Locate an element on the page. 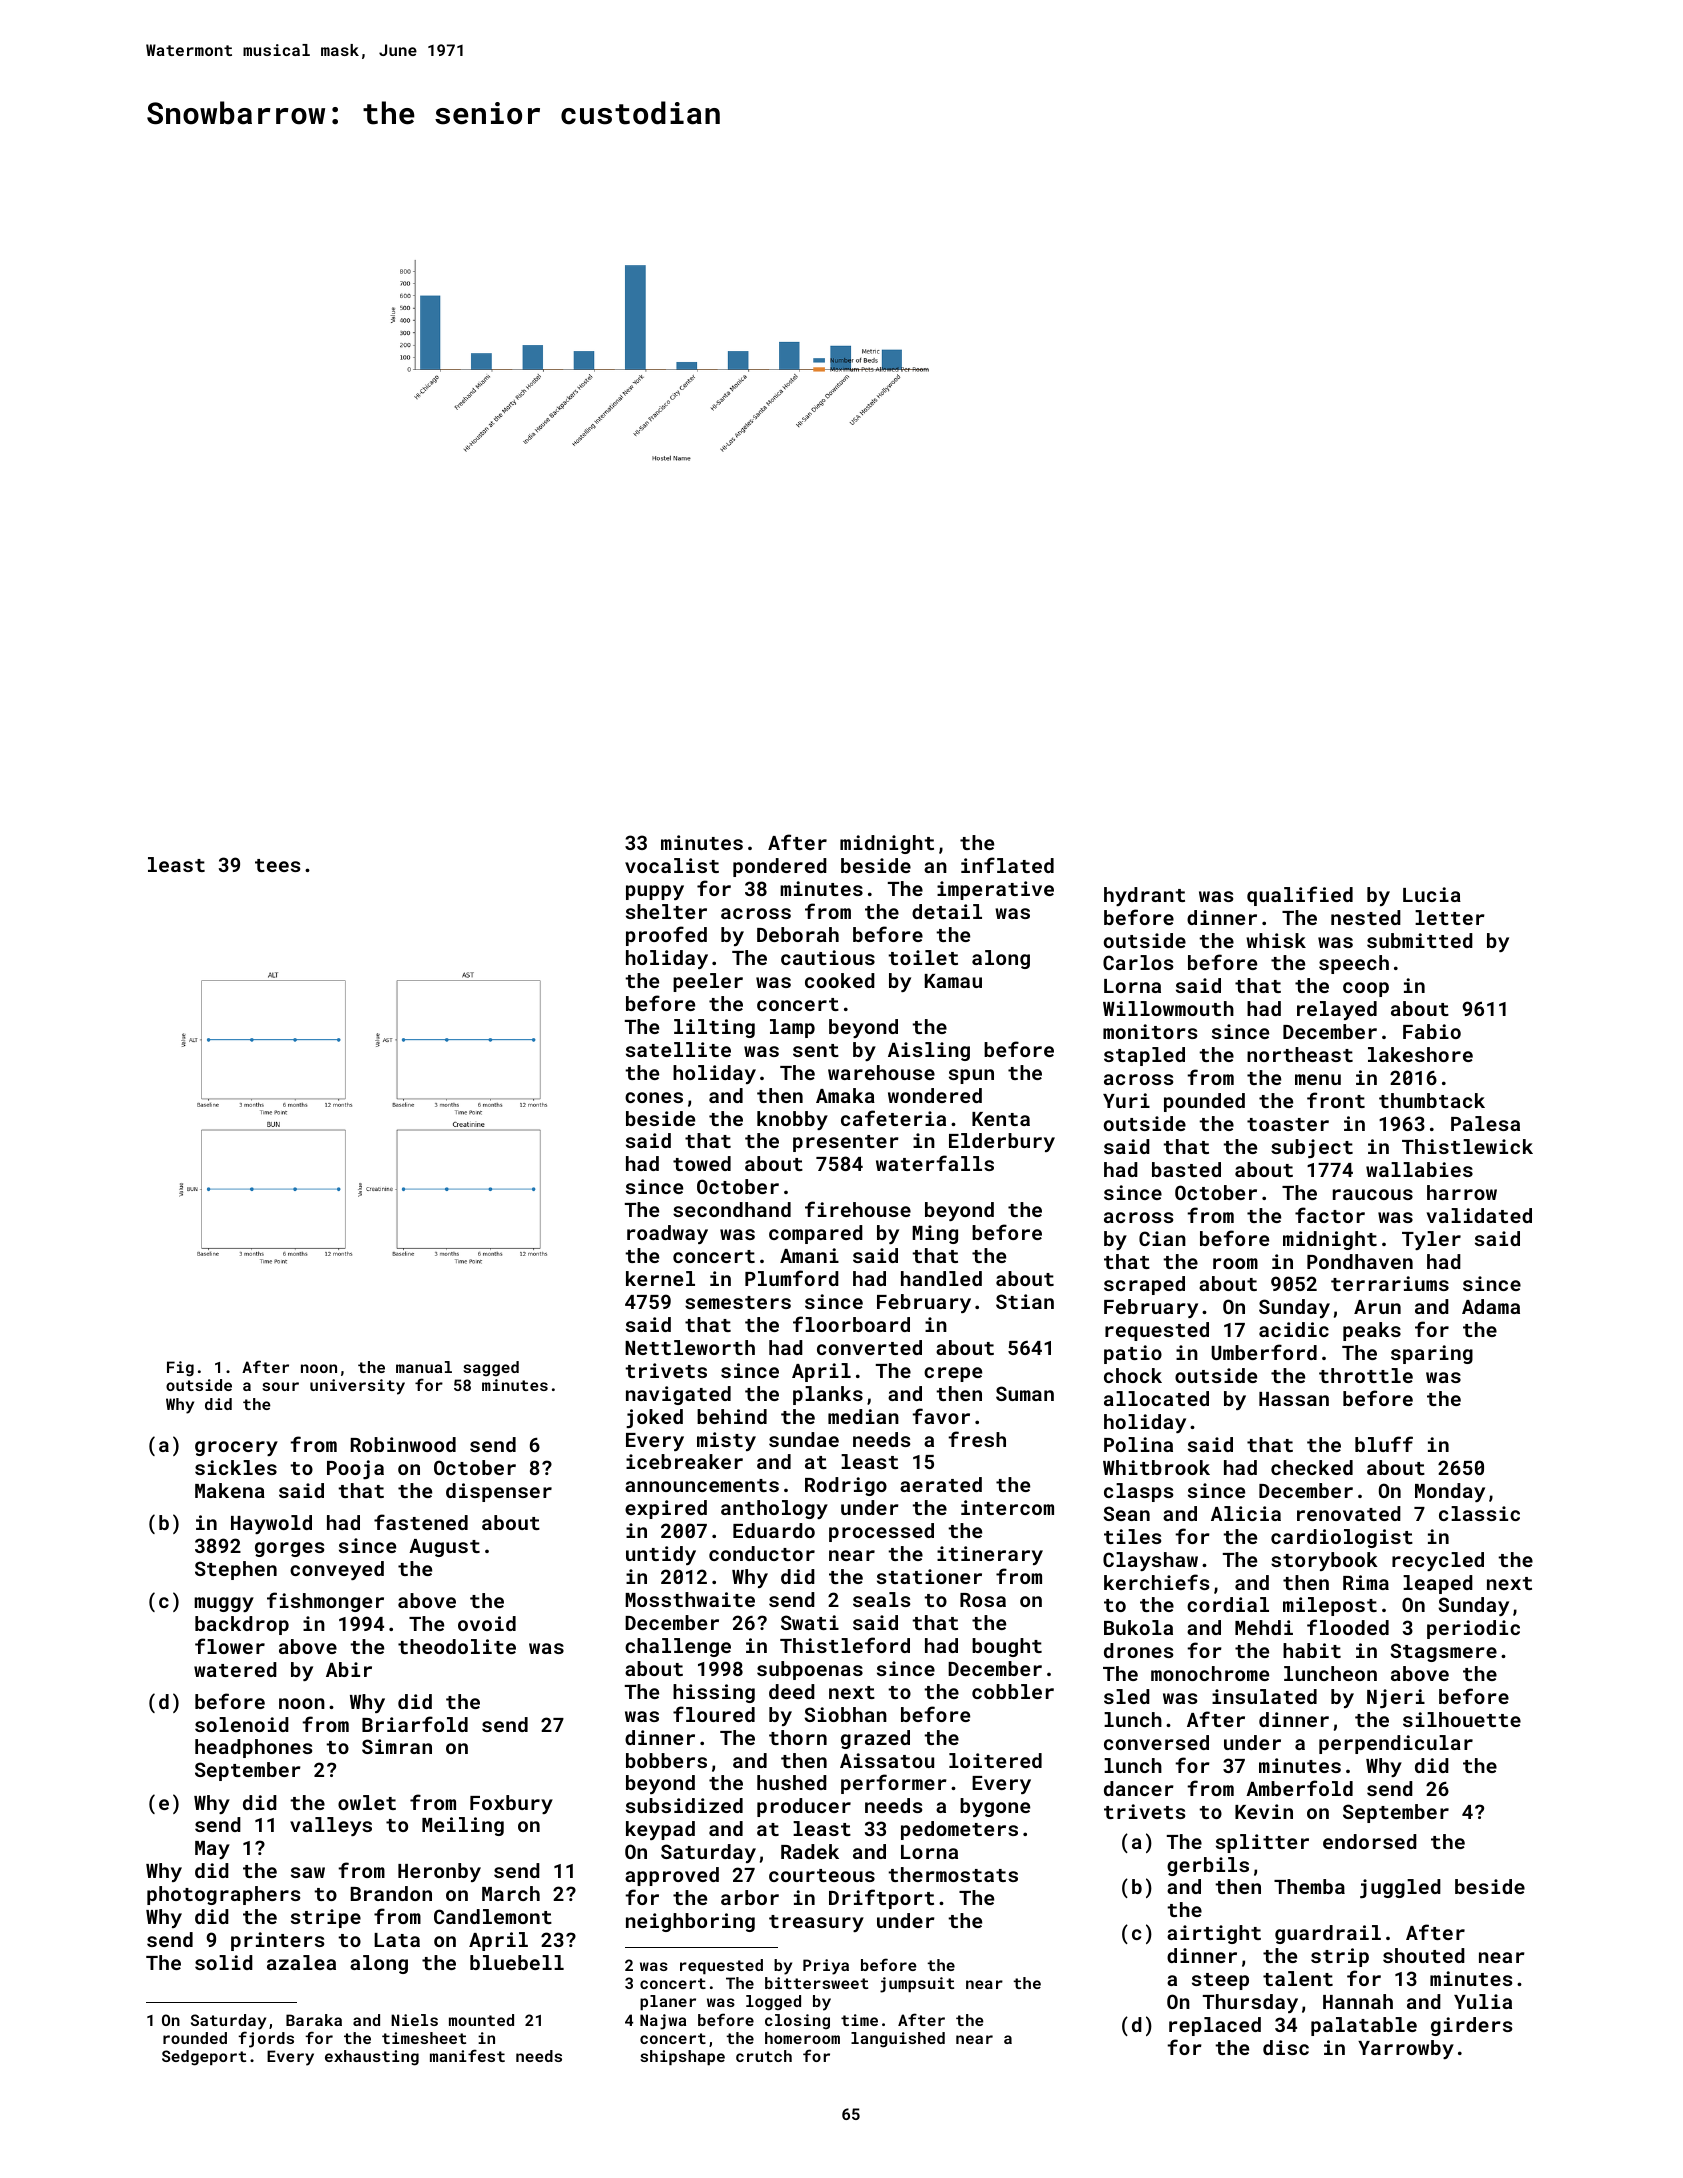 The width and height of the page is (1683, 2178). storybook is located at coordinates (1324, 1561).
